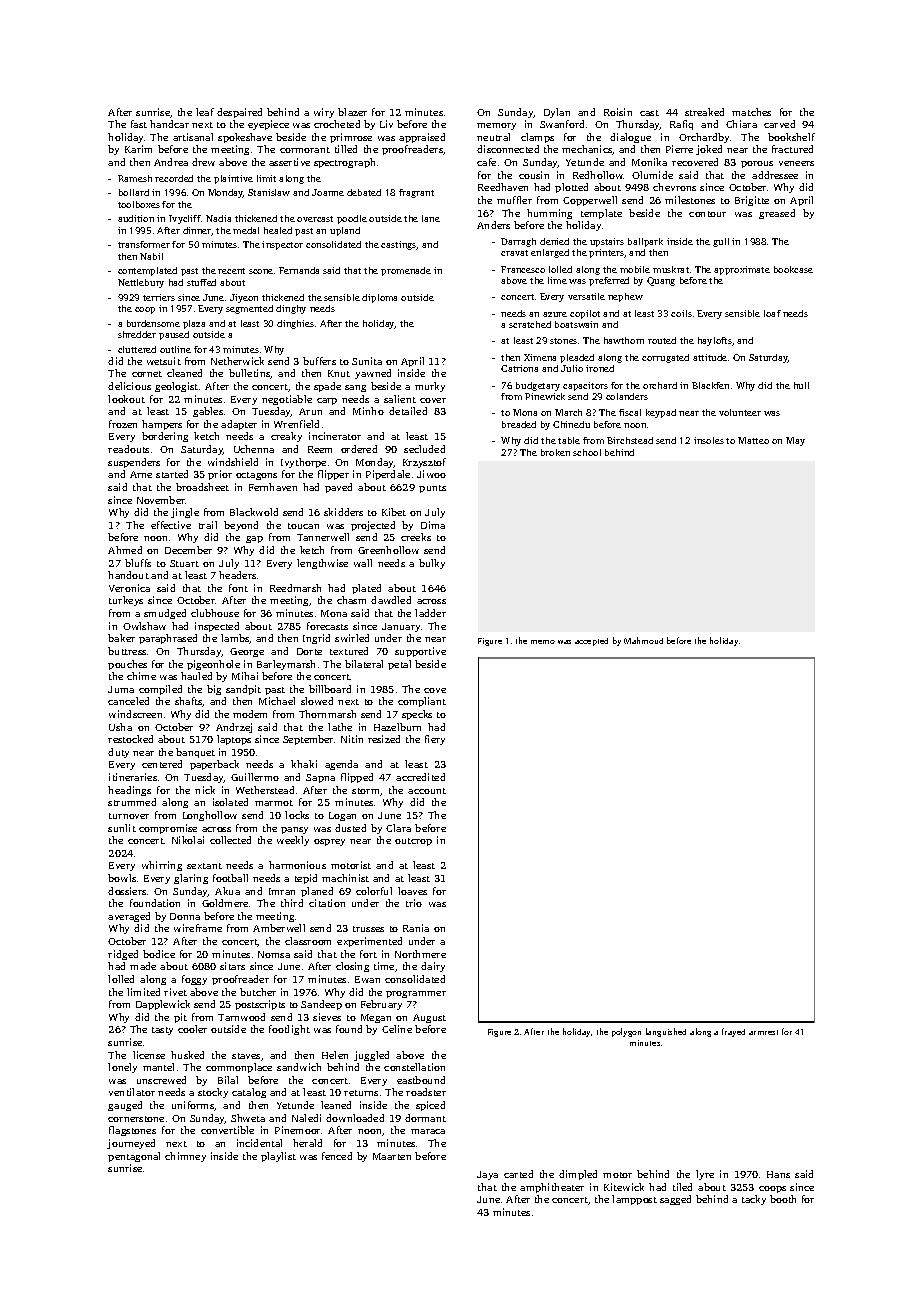 This document has height=1308, width=924. I want to click on drew, so click(203, 162).
